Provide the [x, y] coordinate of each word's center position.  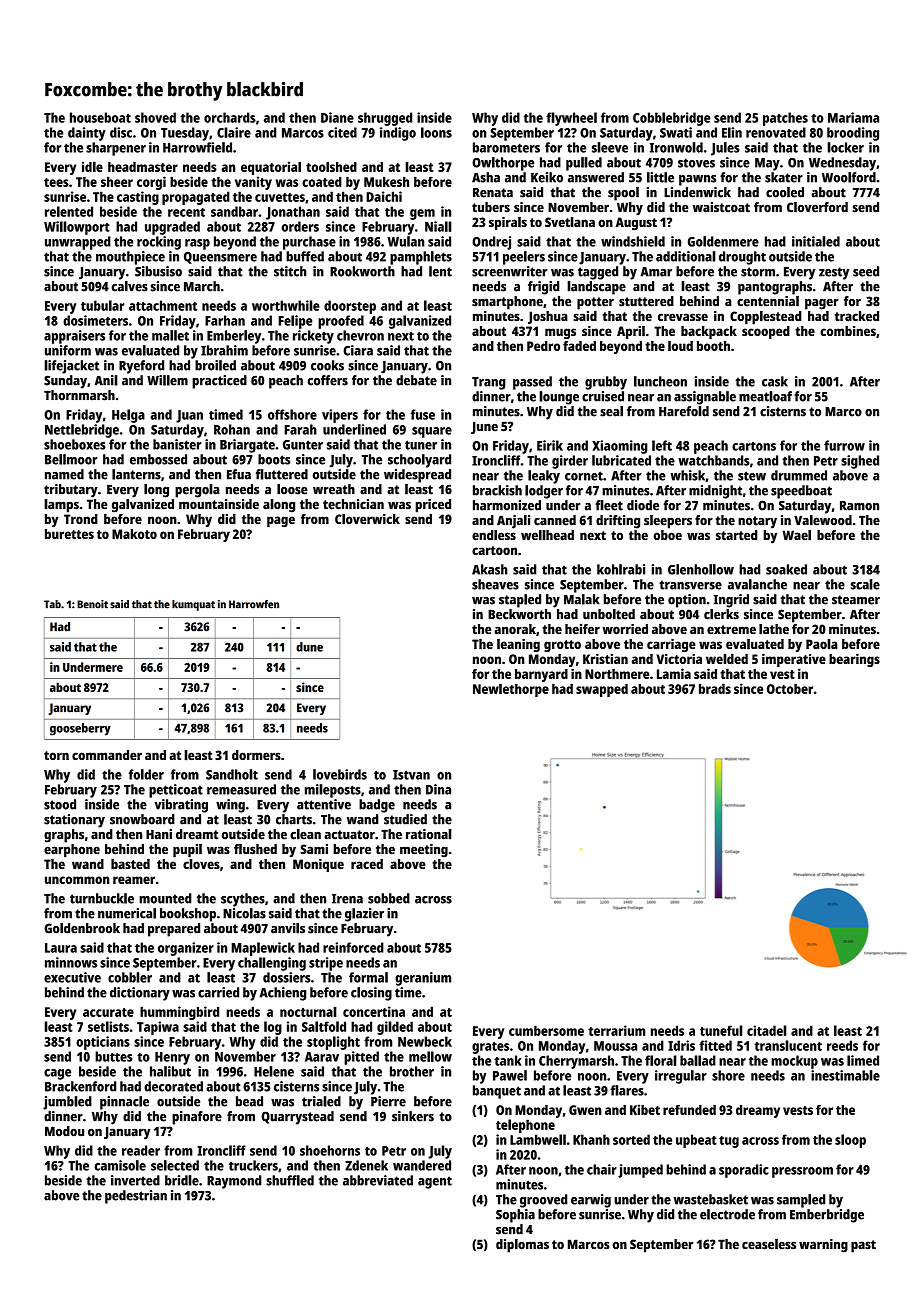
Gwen [585, 1110]
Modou [64, 1131]
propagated [196, 198]
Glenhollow [701, 569]
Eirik [550, 445]
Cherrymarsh [576, 1062]
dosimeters [95, 320]
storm [758, 272]
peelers [524, 258]
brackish [497, 490]
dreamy [758, 1111]
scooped [766, 332]
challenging [272, 964]
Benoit [92, 604]
